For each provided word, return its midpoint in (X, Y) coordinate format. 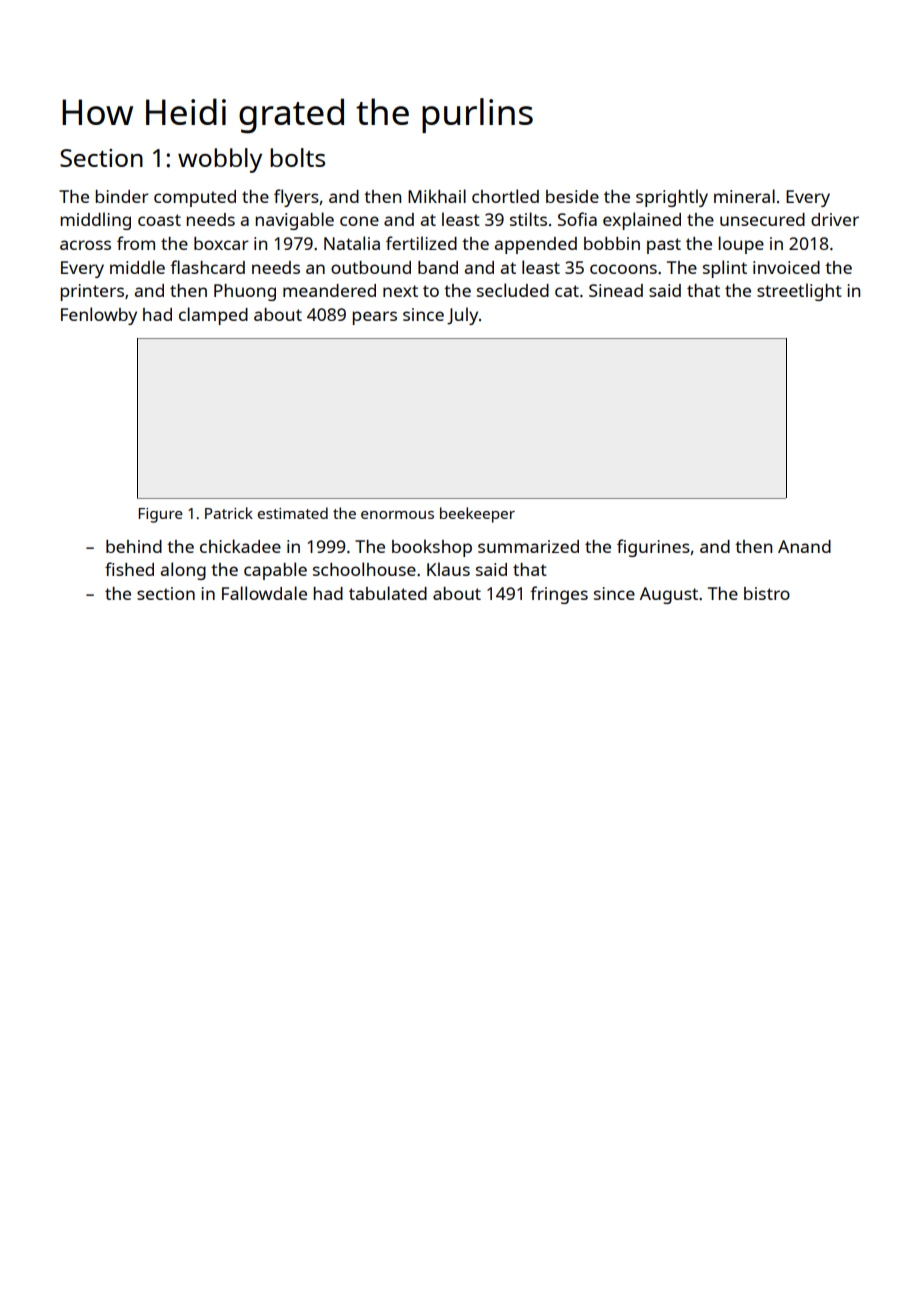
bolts (297, 157)
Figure (160, 515)
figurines (653, 548)
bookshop (432, 548)
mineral (744, 196)
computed (195, 198)
